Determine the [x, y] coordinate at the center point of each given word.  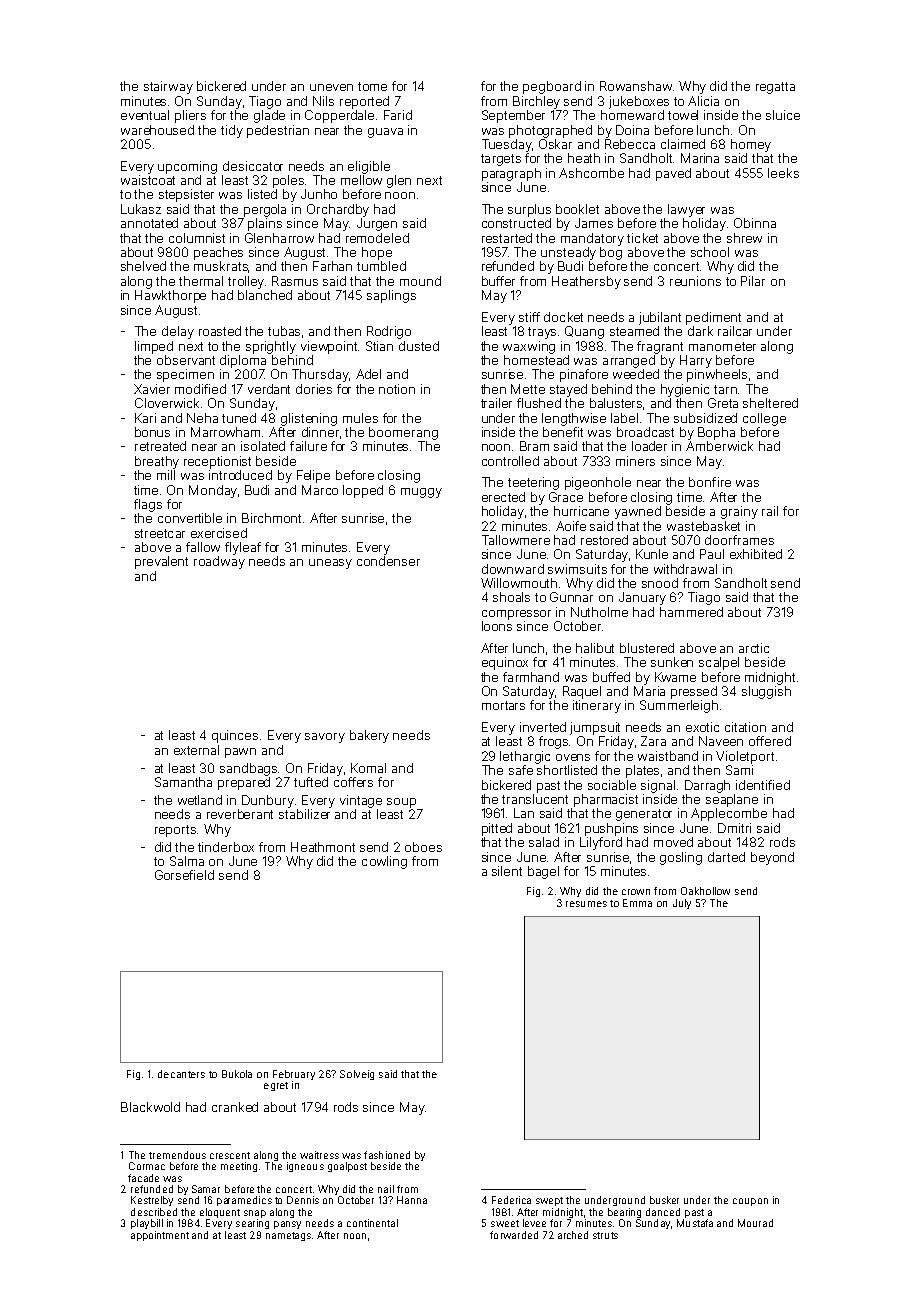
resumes [586, 904]
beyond [772, 858]
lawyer [686, 210]
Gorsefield [184, 875]
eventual [145, 115]
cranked [235, 1107]
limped [154, 347]
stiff [529, 317]
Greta [723, 403]
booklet [577, 209]
